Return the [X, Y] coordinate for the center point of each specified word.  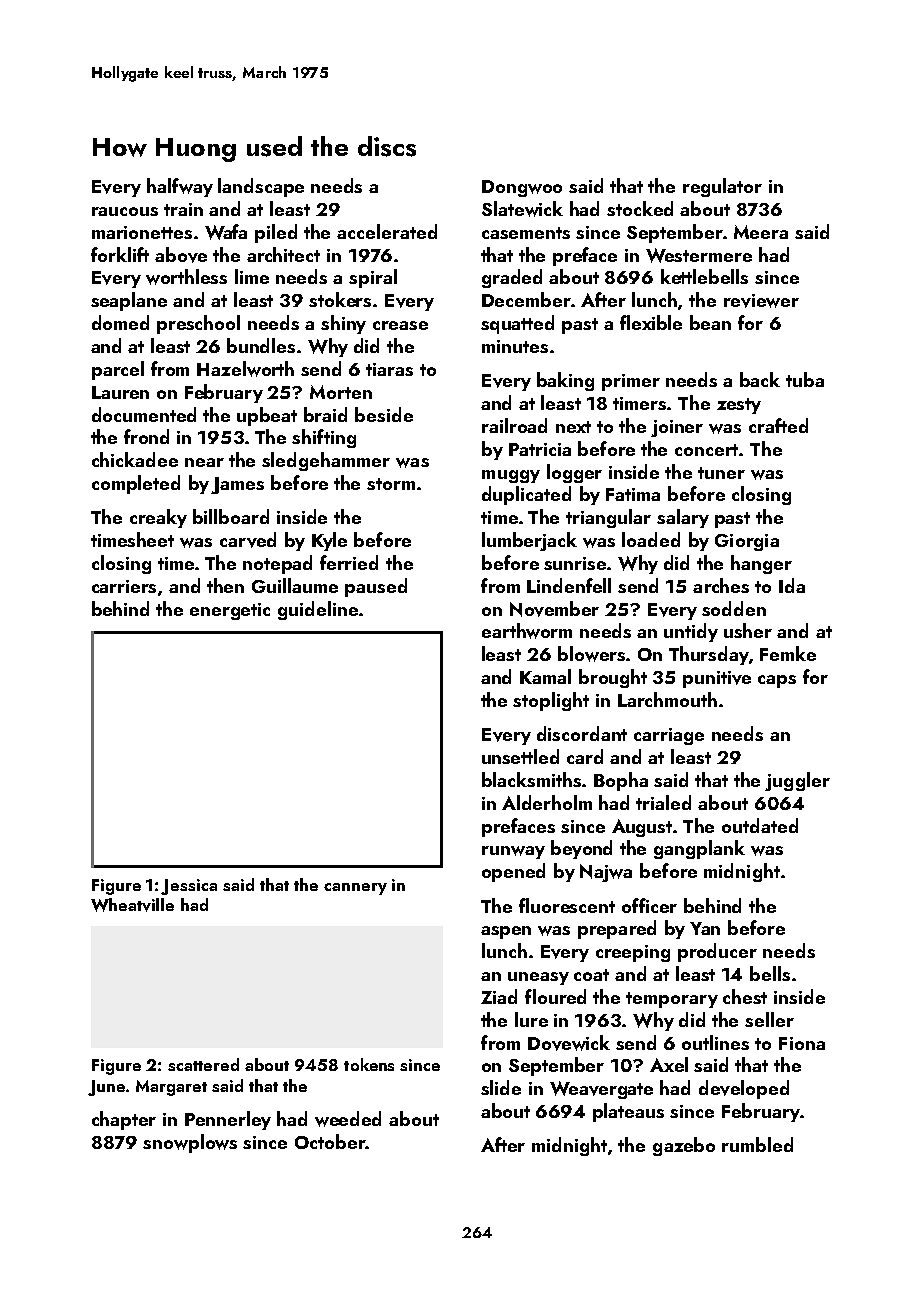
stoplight [551, 701]
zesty [739, 406]
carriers [124, 586]
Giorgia [747, 542]
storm [391, 484]
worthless [186, 277]
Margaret [171, 1088]
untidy [691, 632]
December [526, 299]
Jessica [189, 887]
